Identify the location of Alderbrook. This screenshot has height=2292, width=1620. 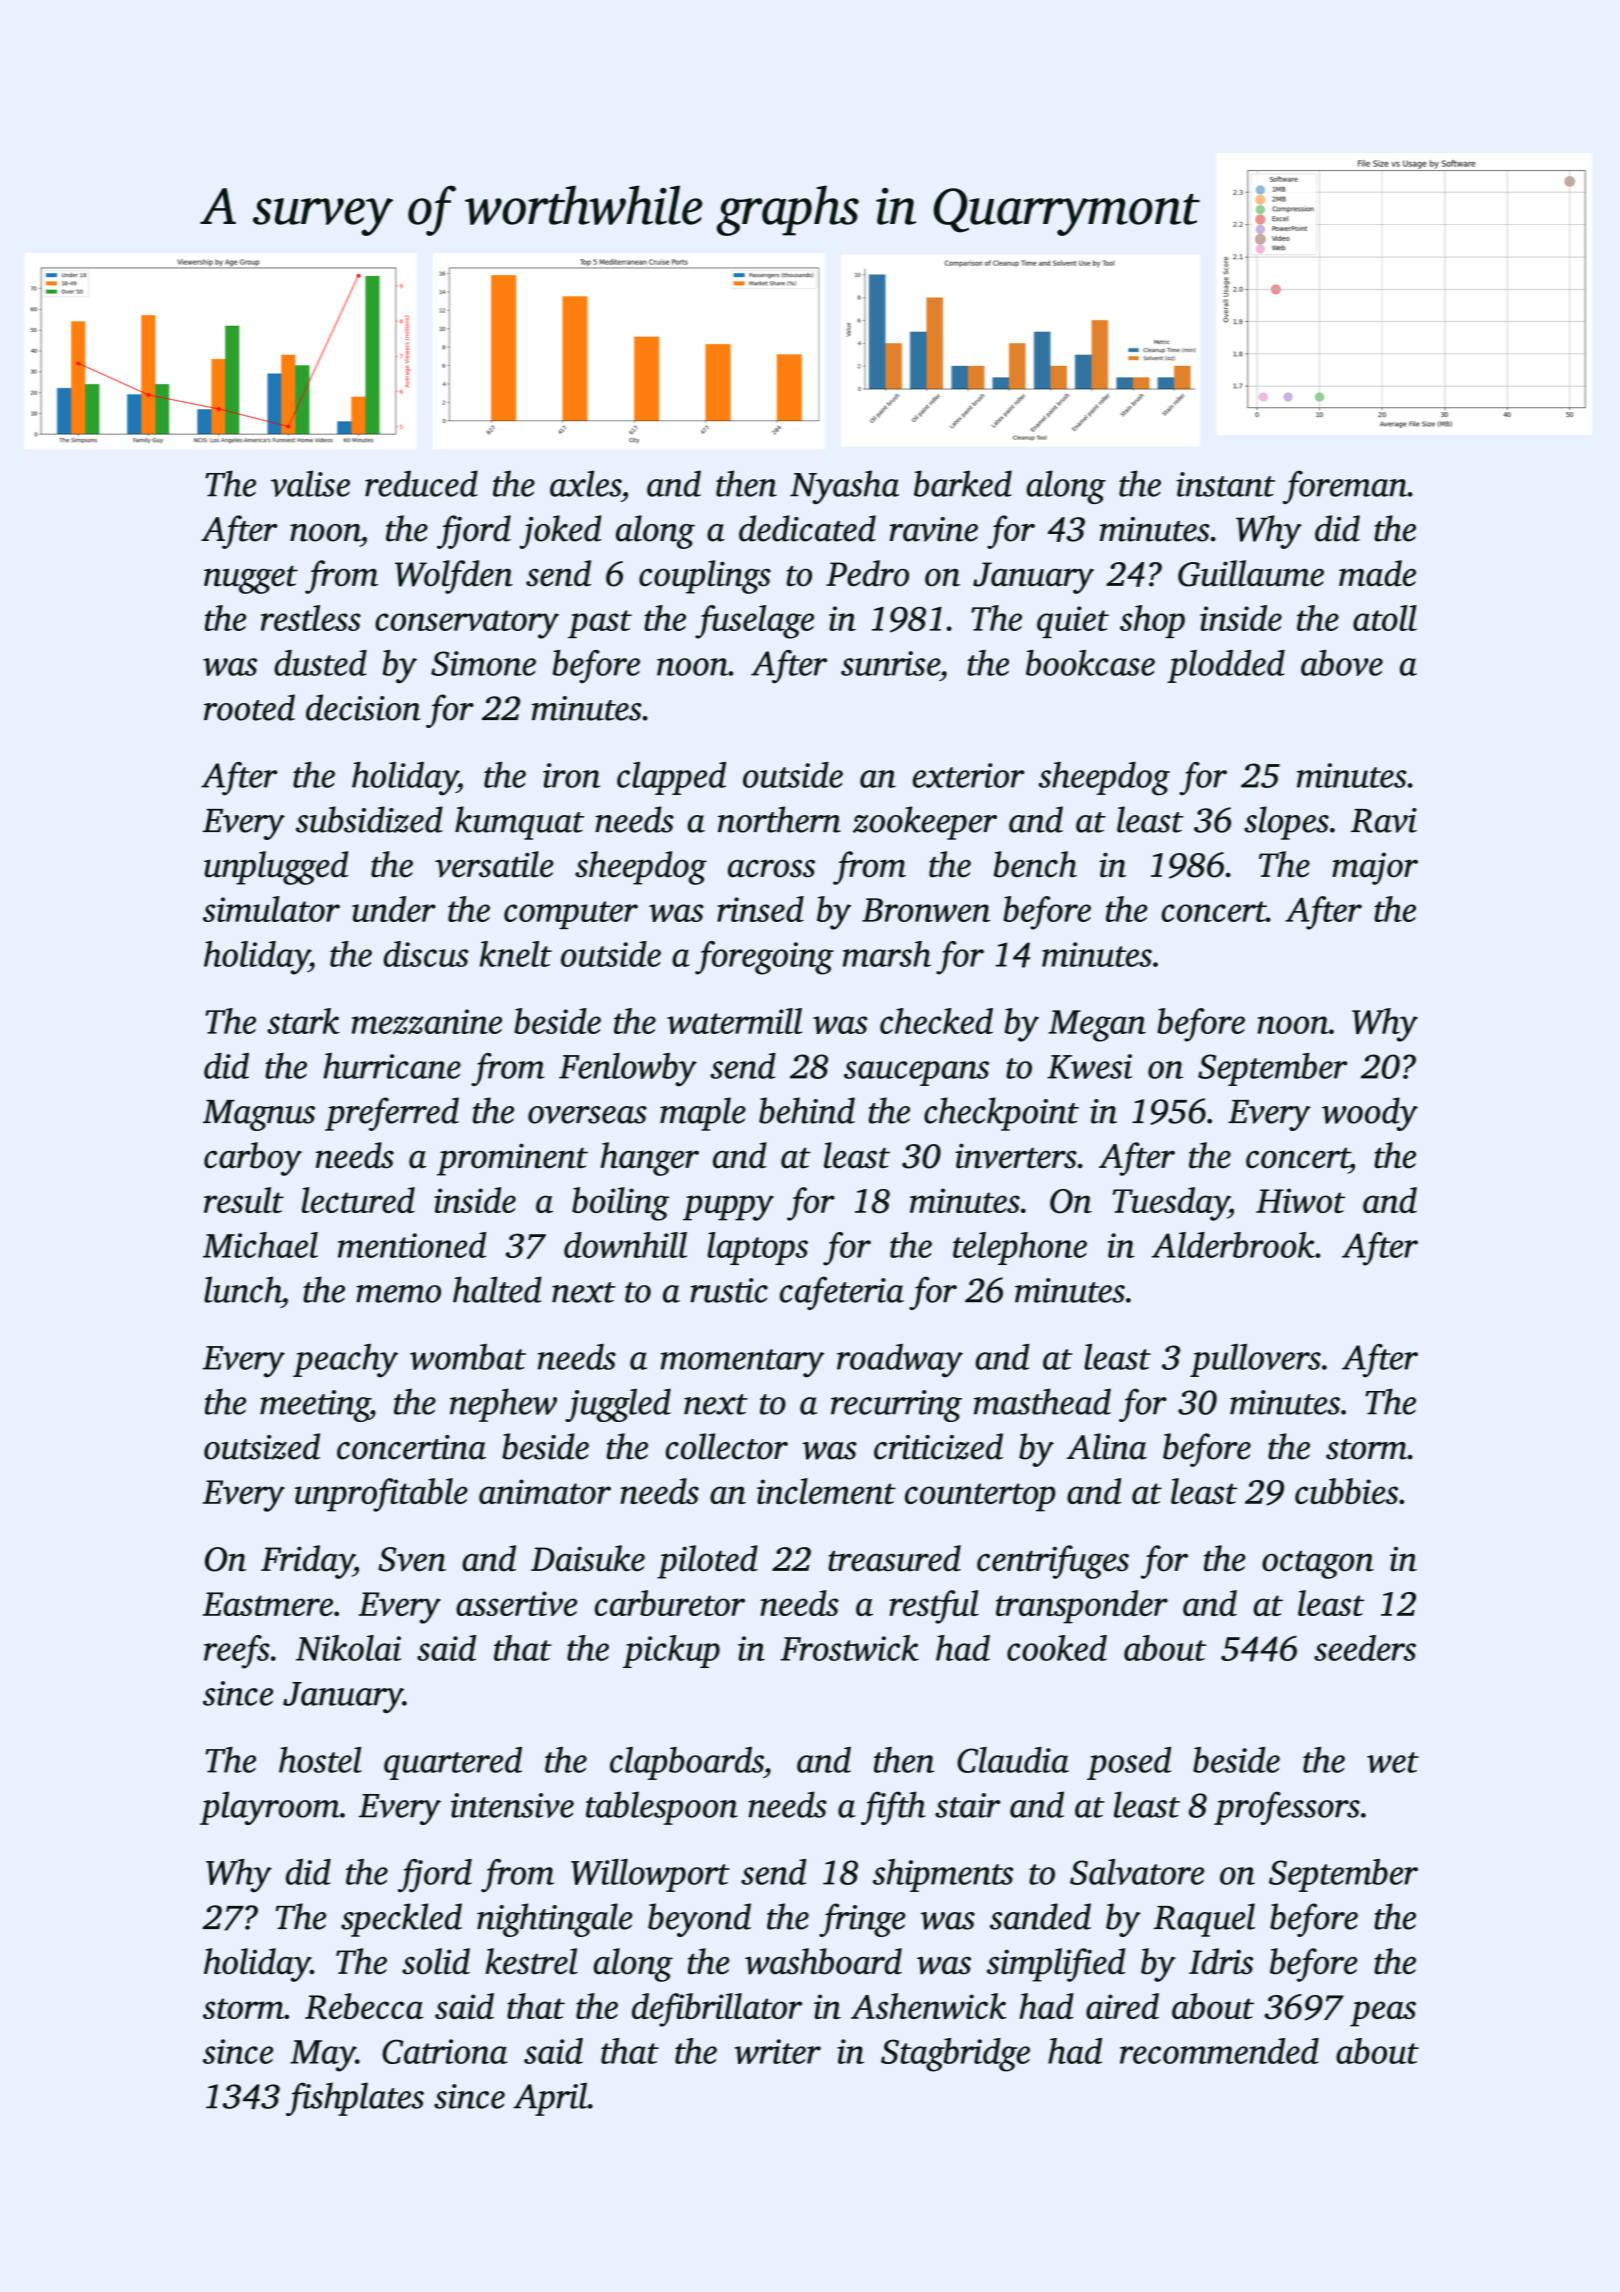
(1233, 1245).
